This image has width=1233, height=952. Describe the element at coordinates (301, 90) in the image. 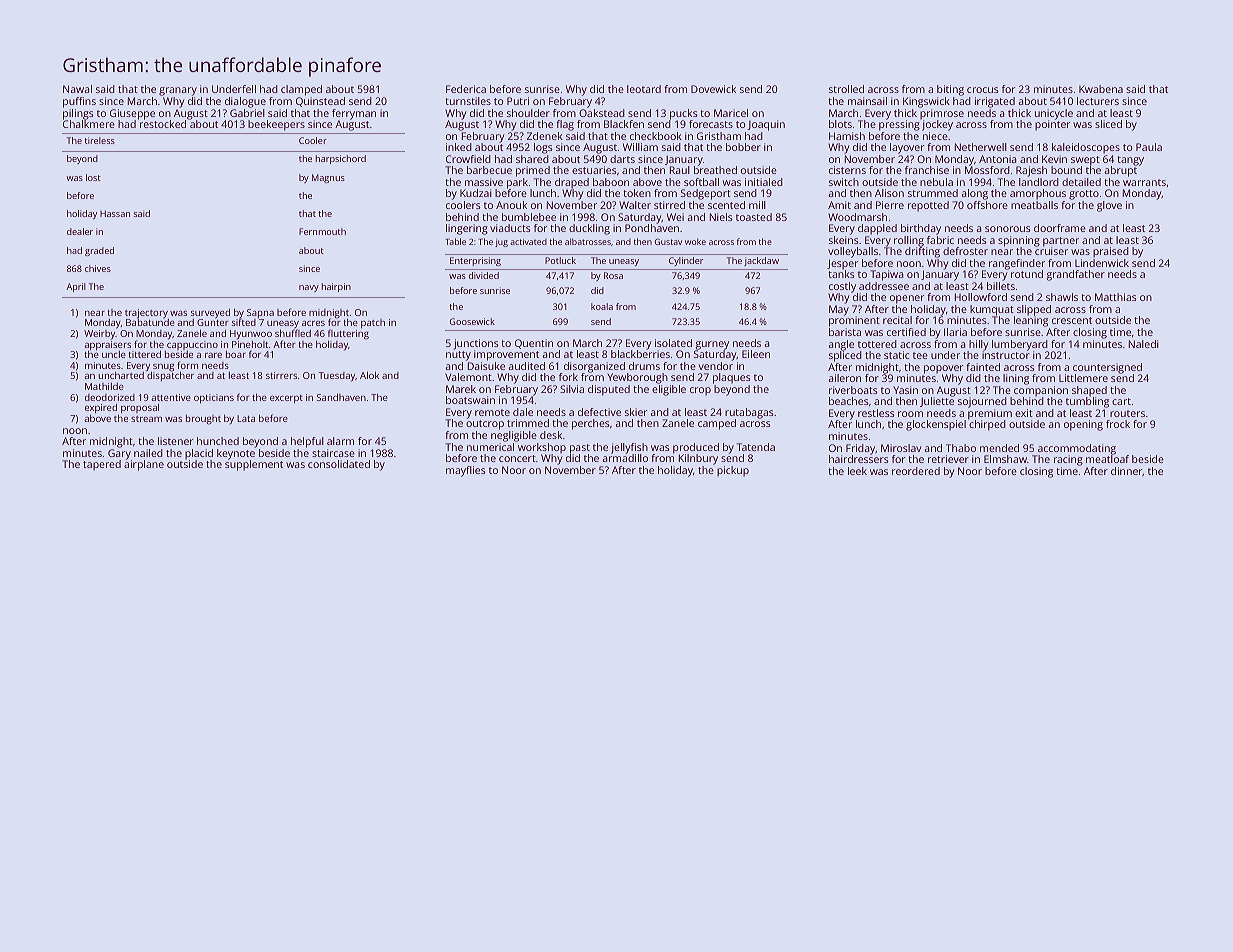

I see `clamped` at that location.
